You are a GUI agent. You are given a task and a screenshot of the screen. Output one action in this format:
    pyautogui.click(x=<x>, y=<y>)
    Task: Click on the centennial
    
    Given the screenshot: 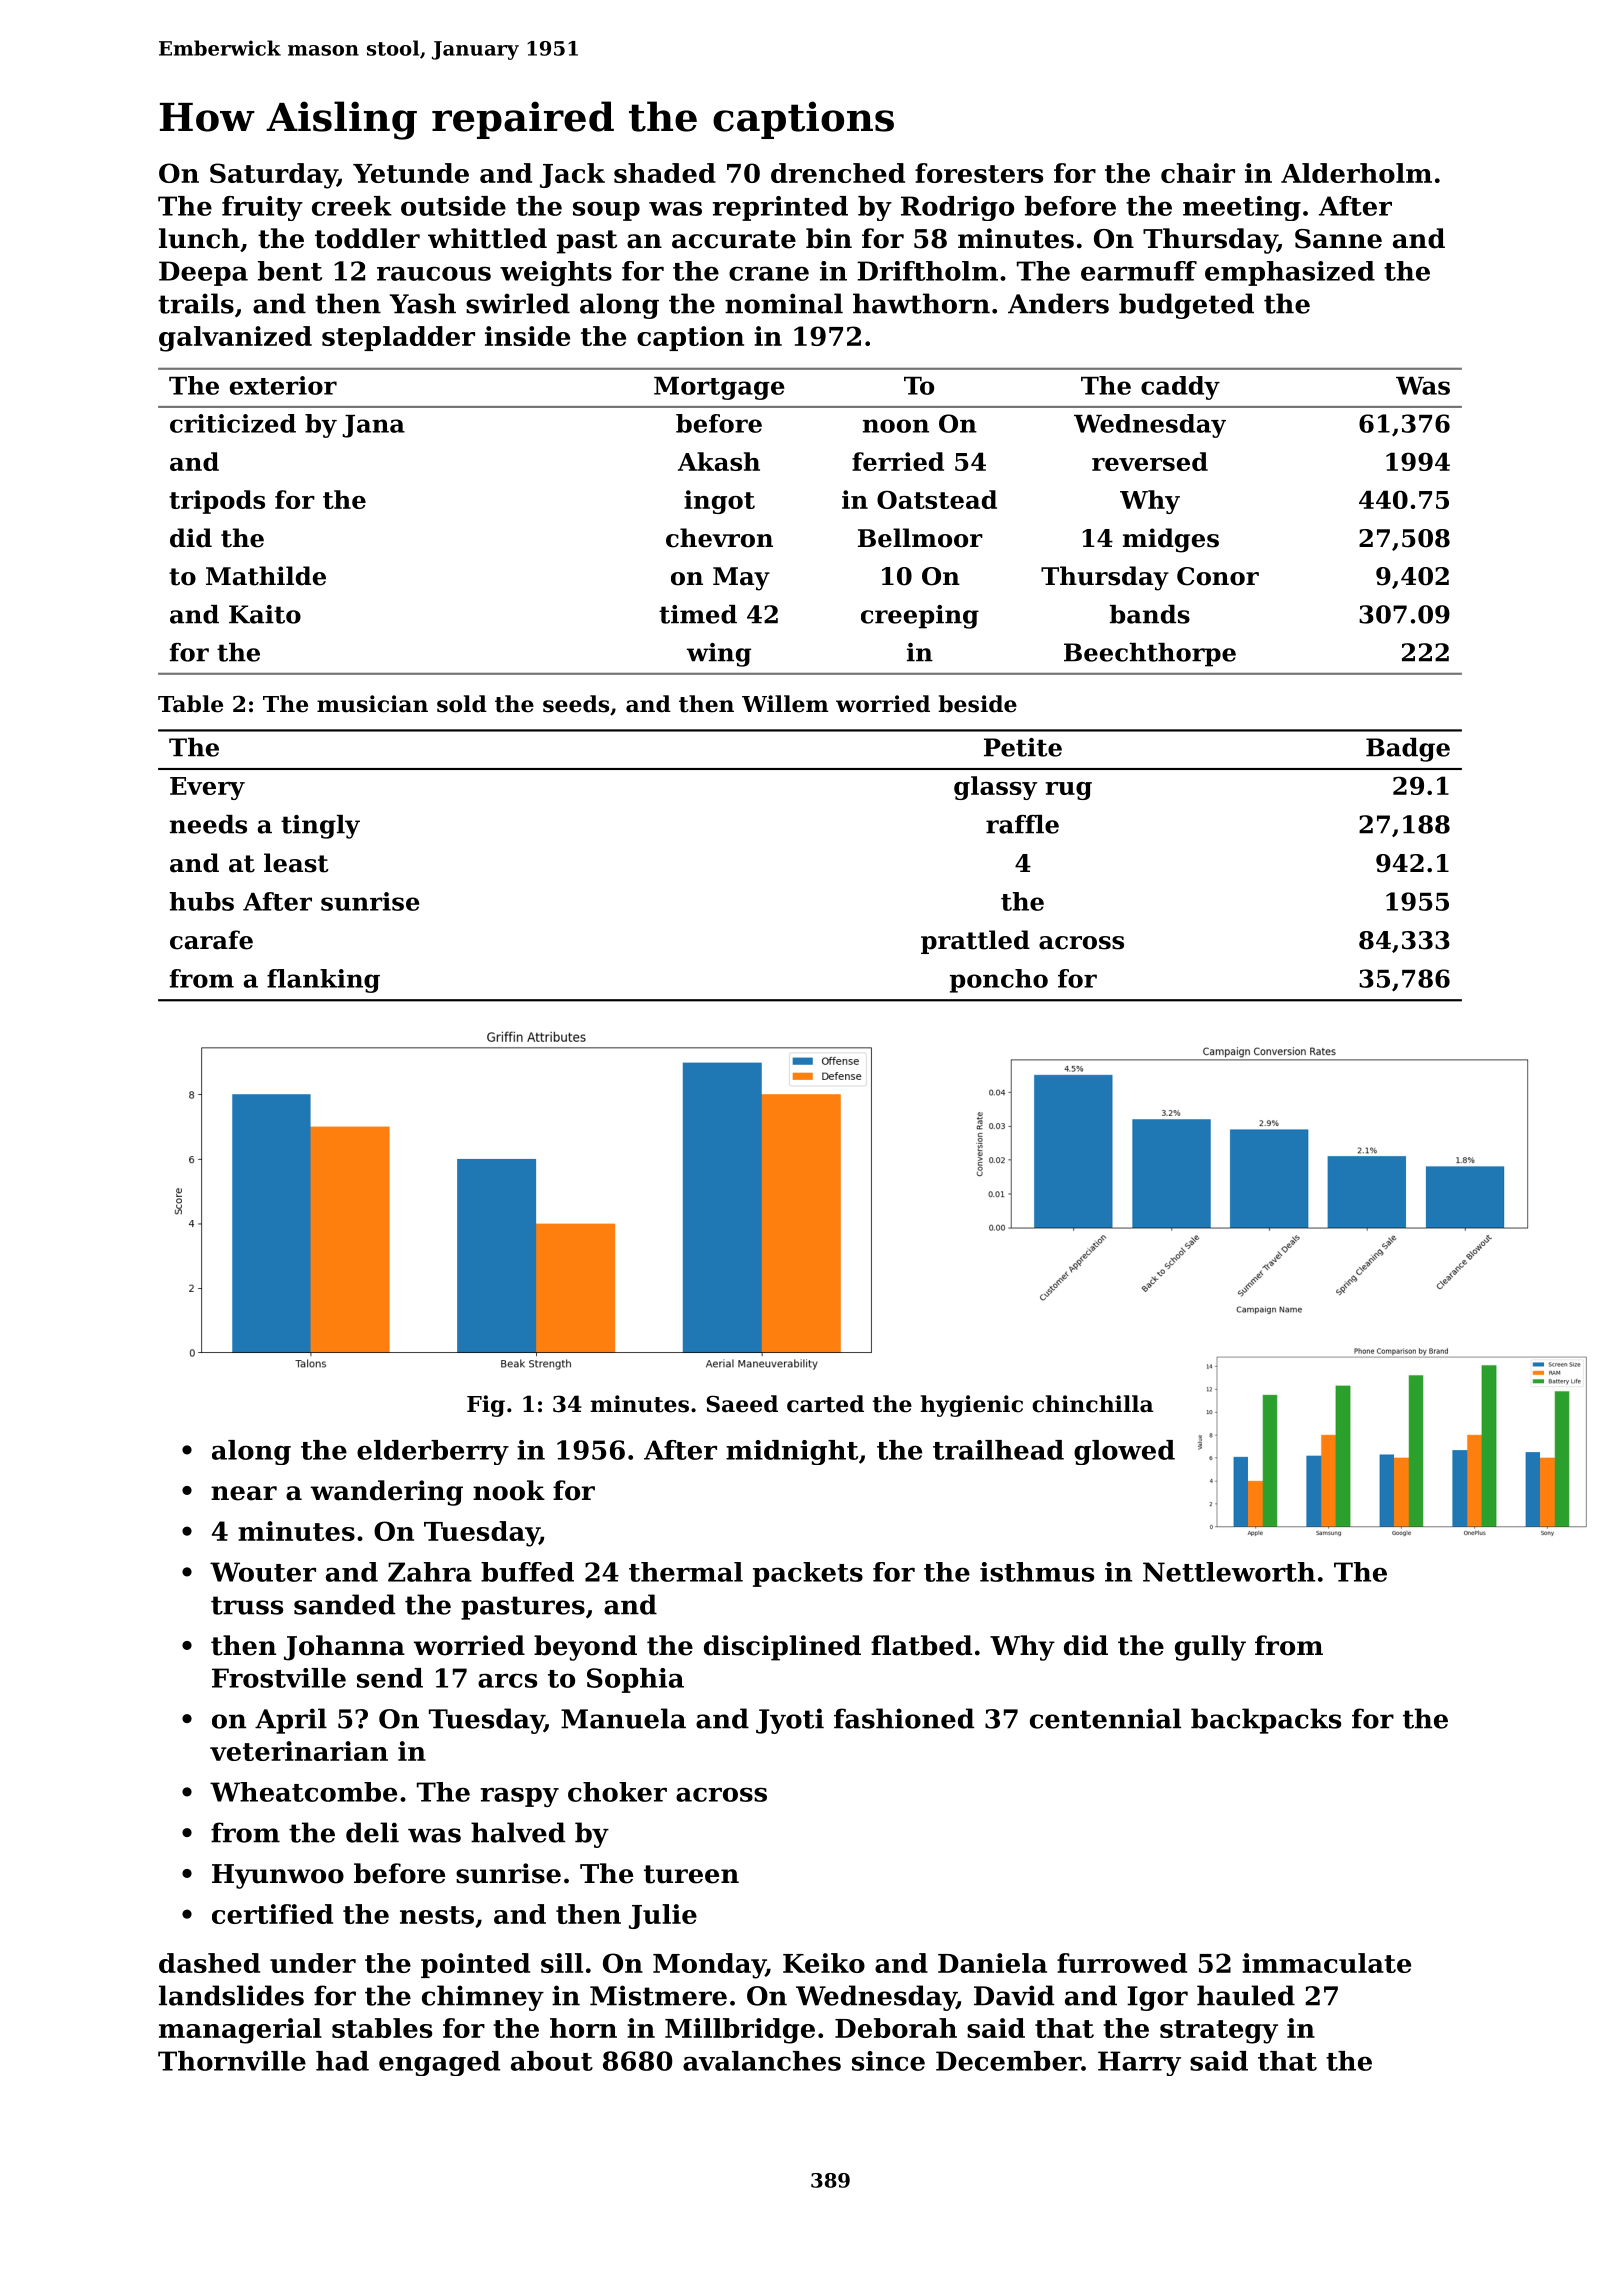 What is the action you would take?
    pyautogui.click(x=1105, y=1718)
